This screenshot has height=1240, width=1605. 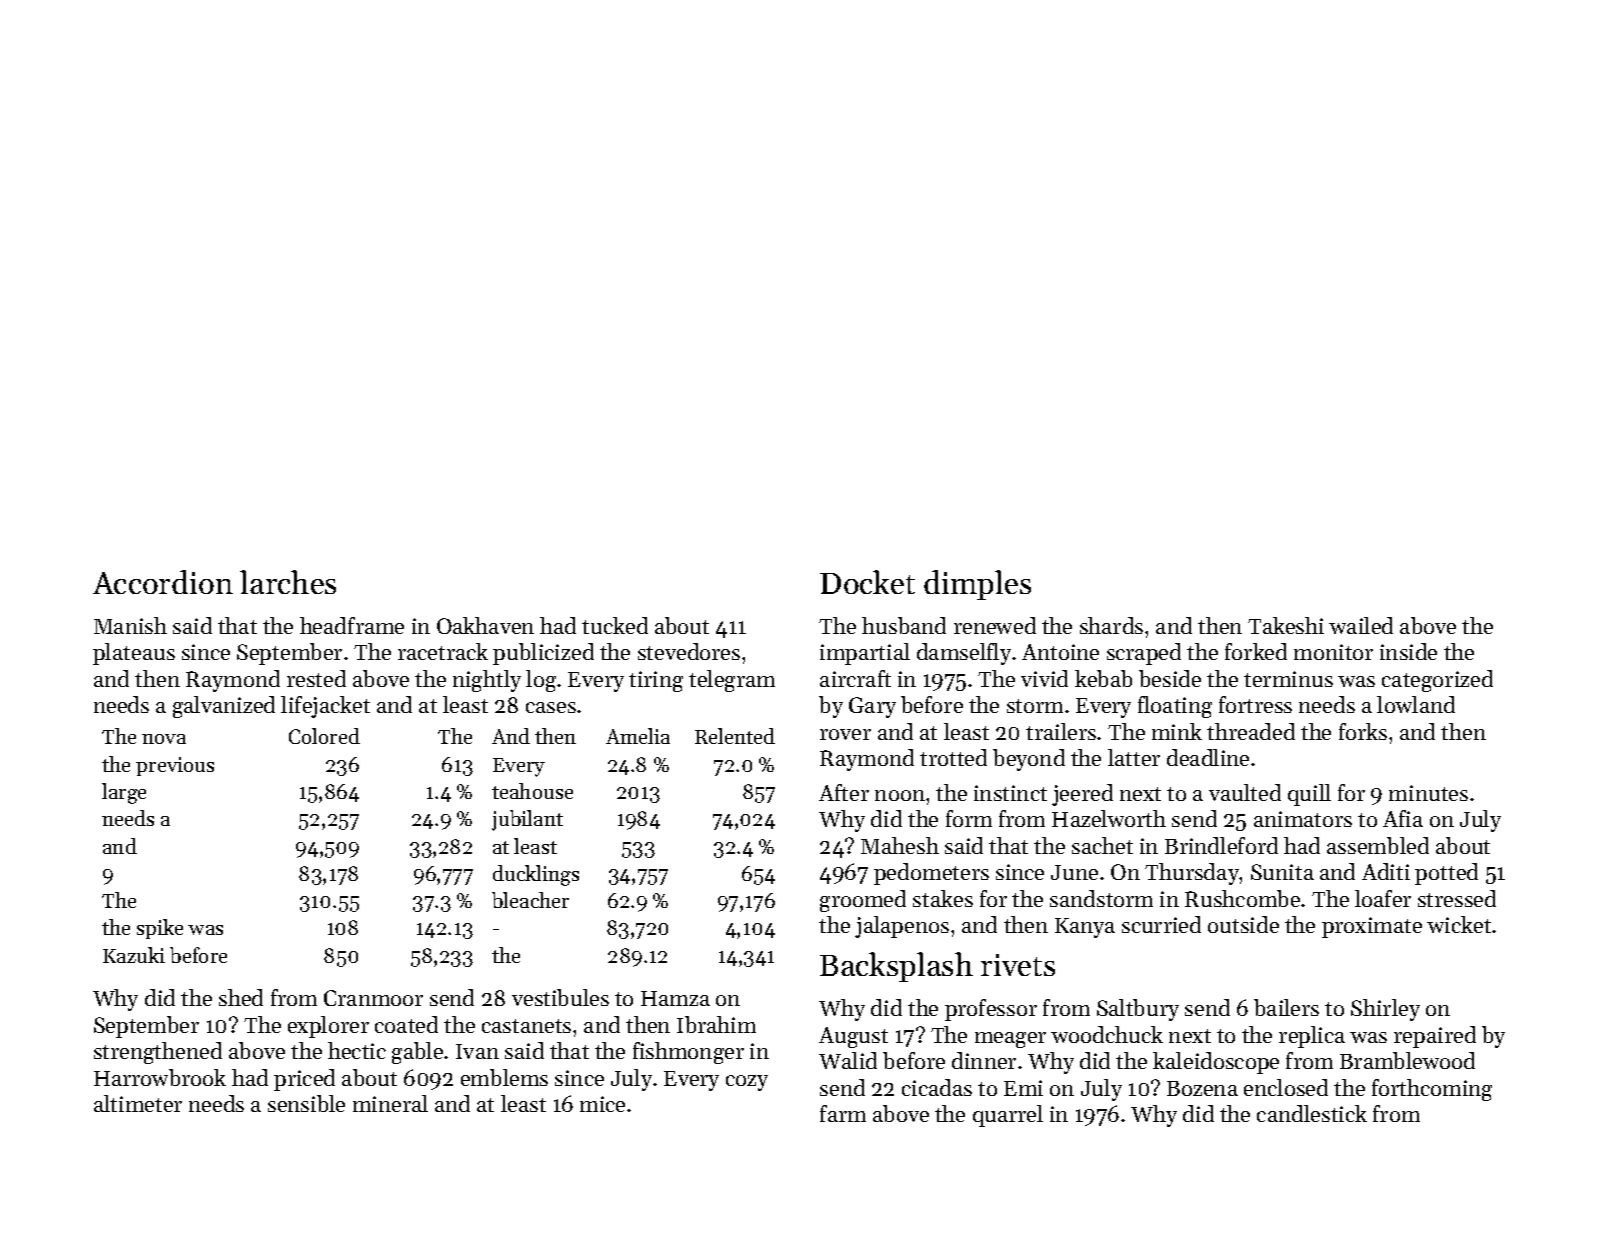 I want to click on farm, so click(x=843, y=1113).
